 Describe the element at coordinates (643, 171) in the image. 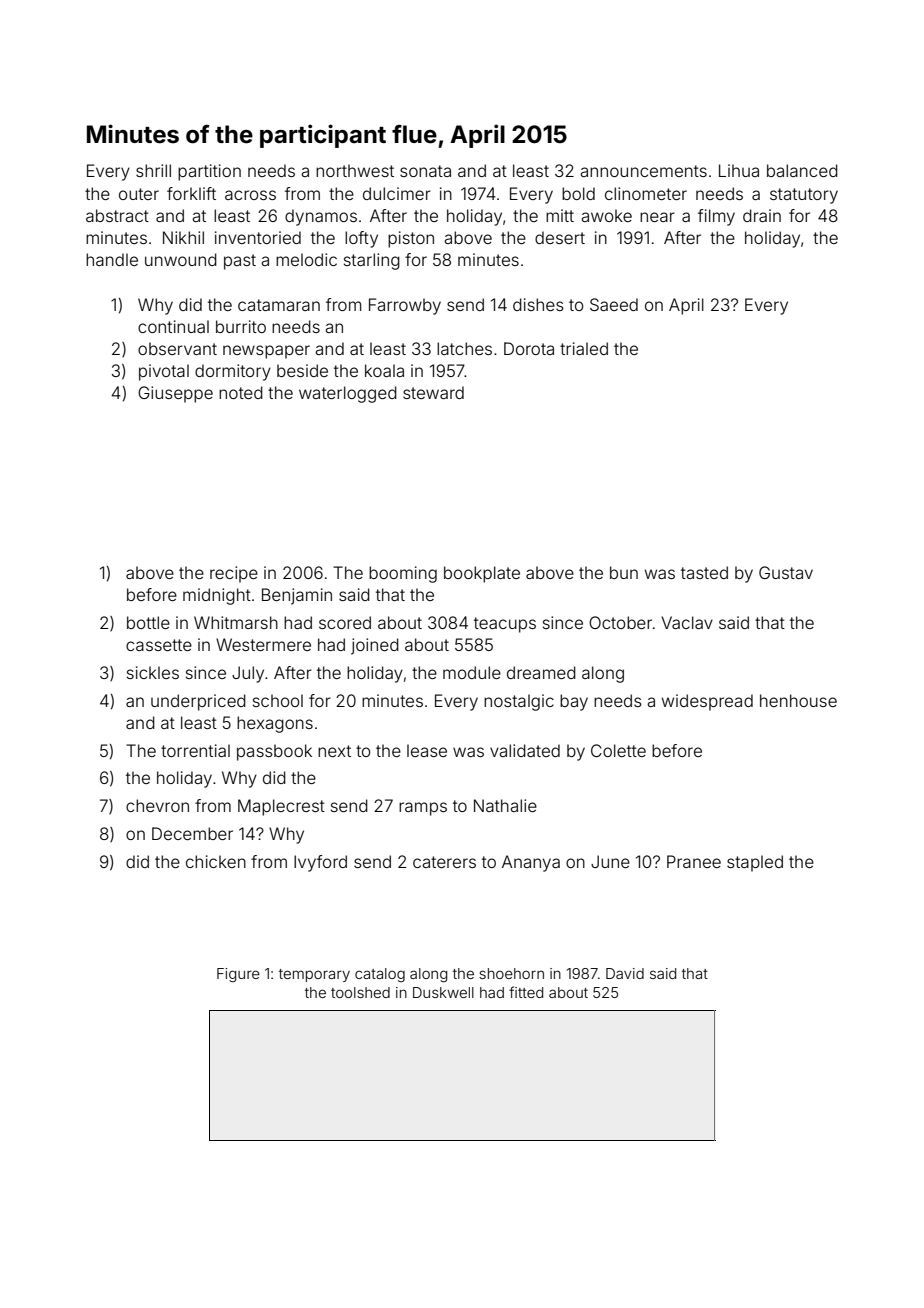

I see `announcements` at that location.
